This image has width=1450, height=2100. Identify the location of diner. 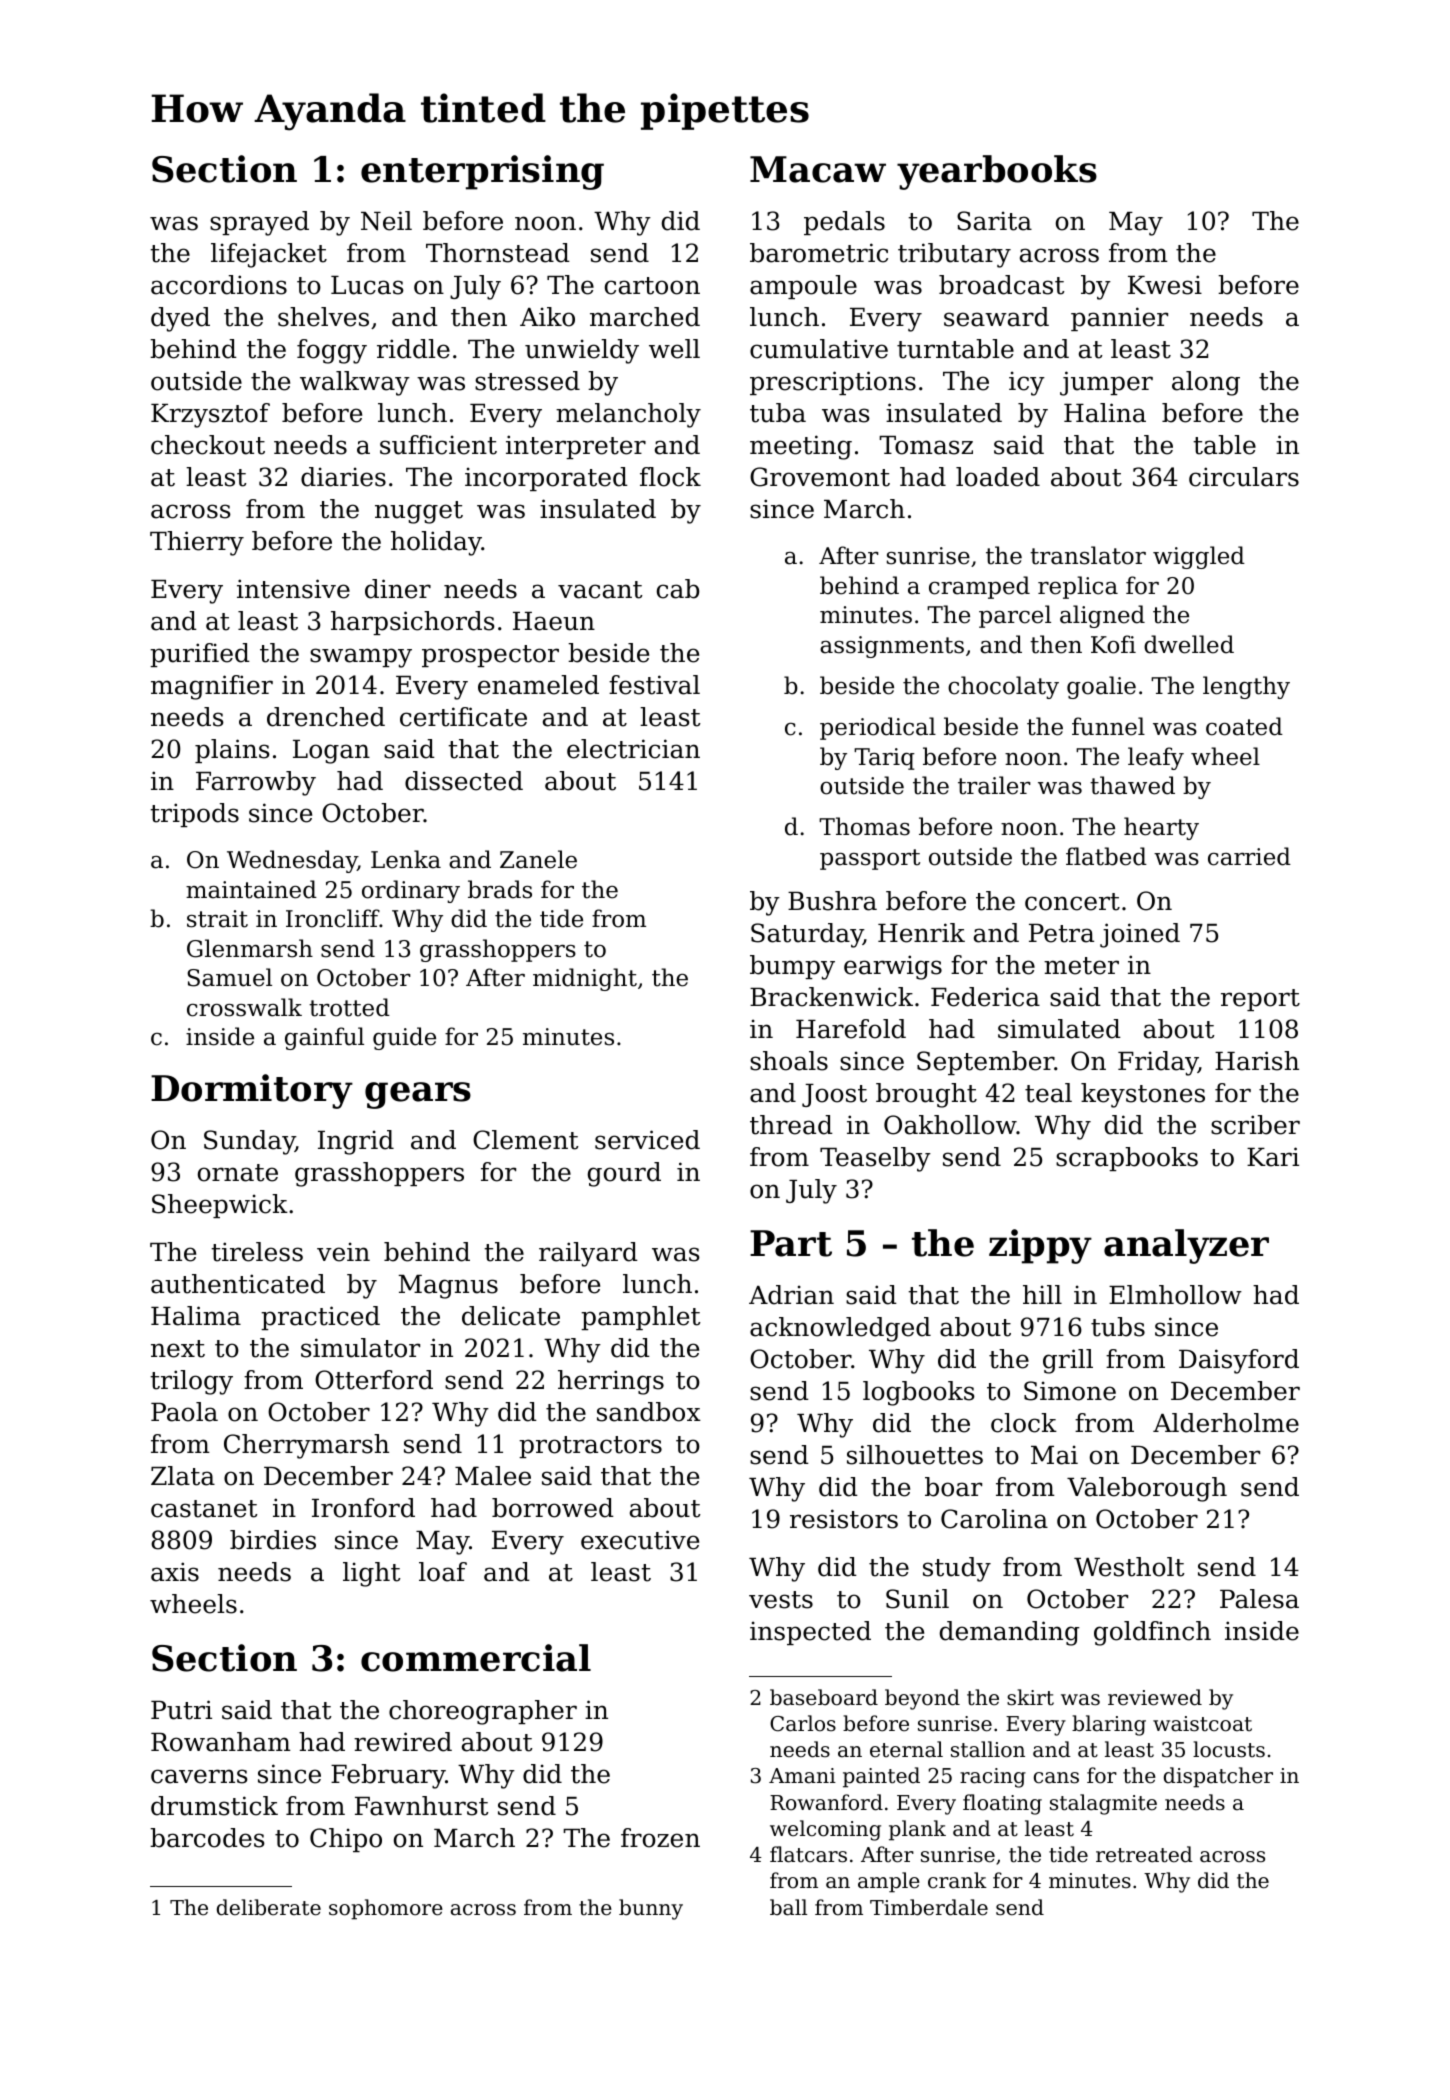
(398, 589).
